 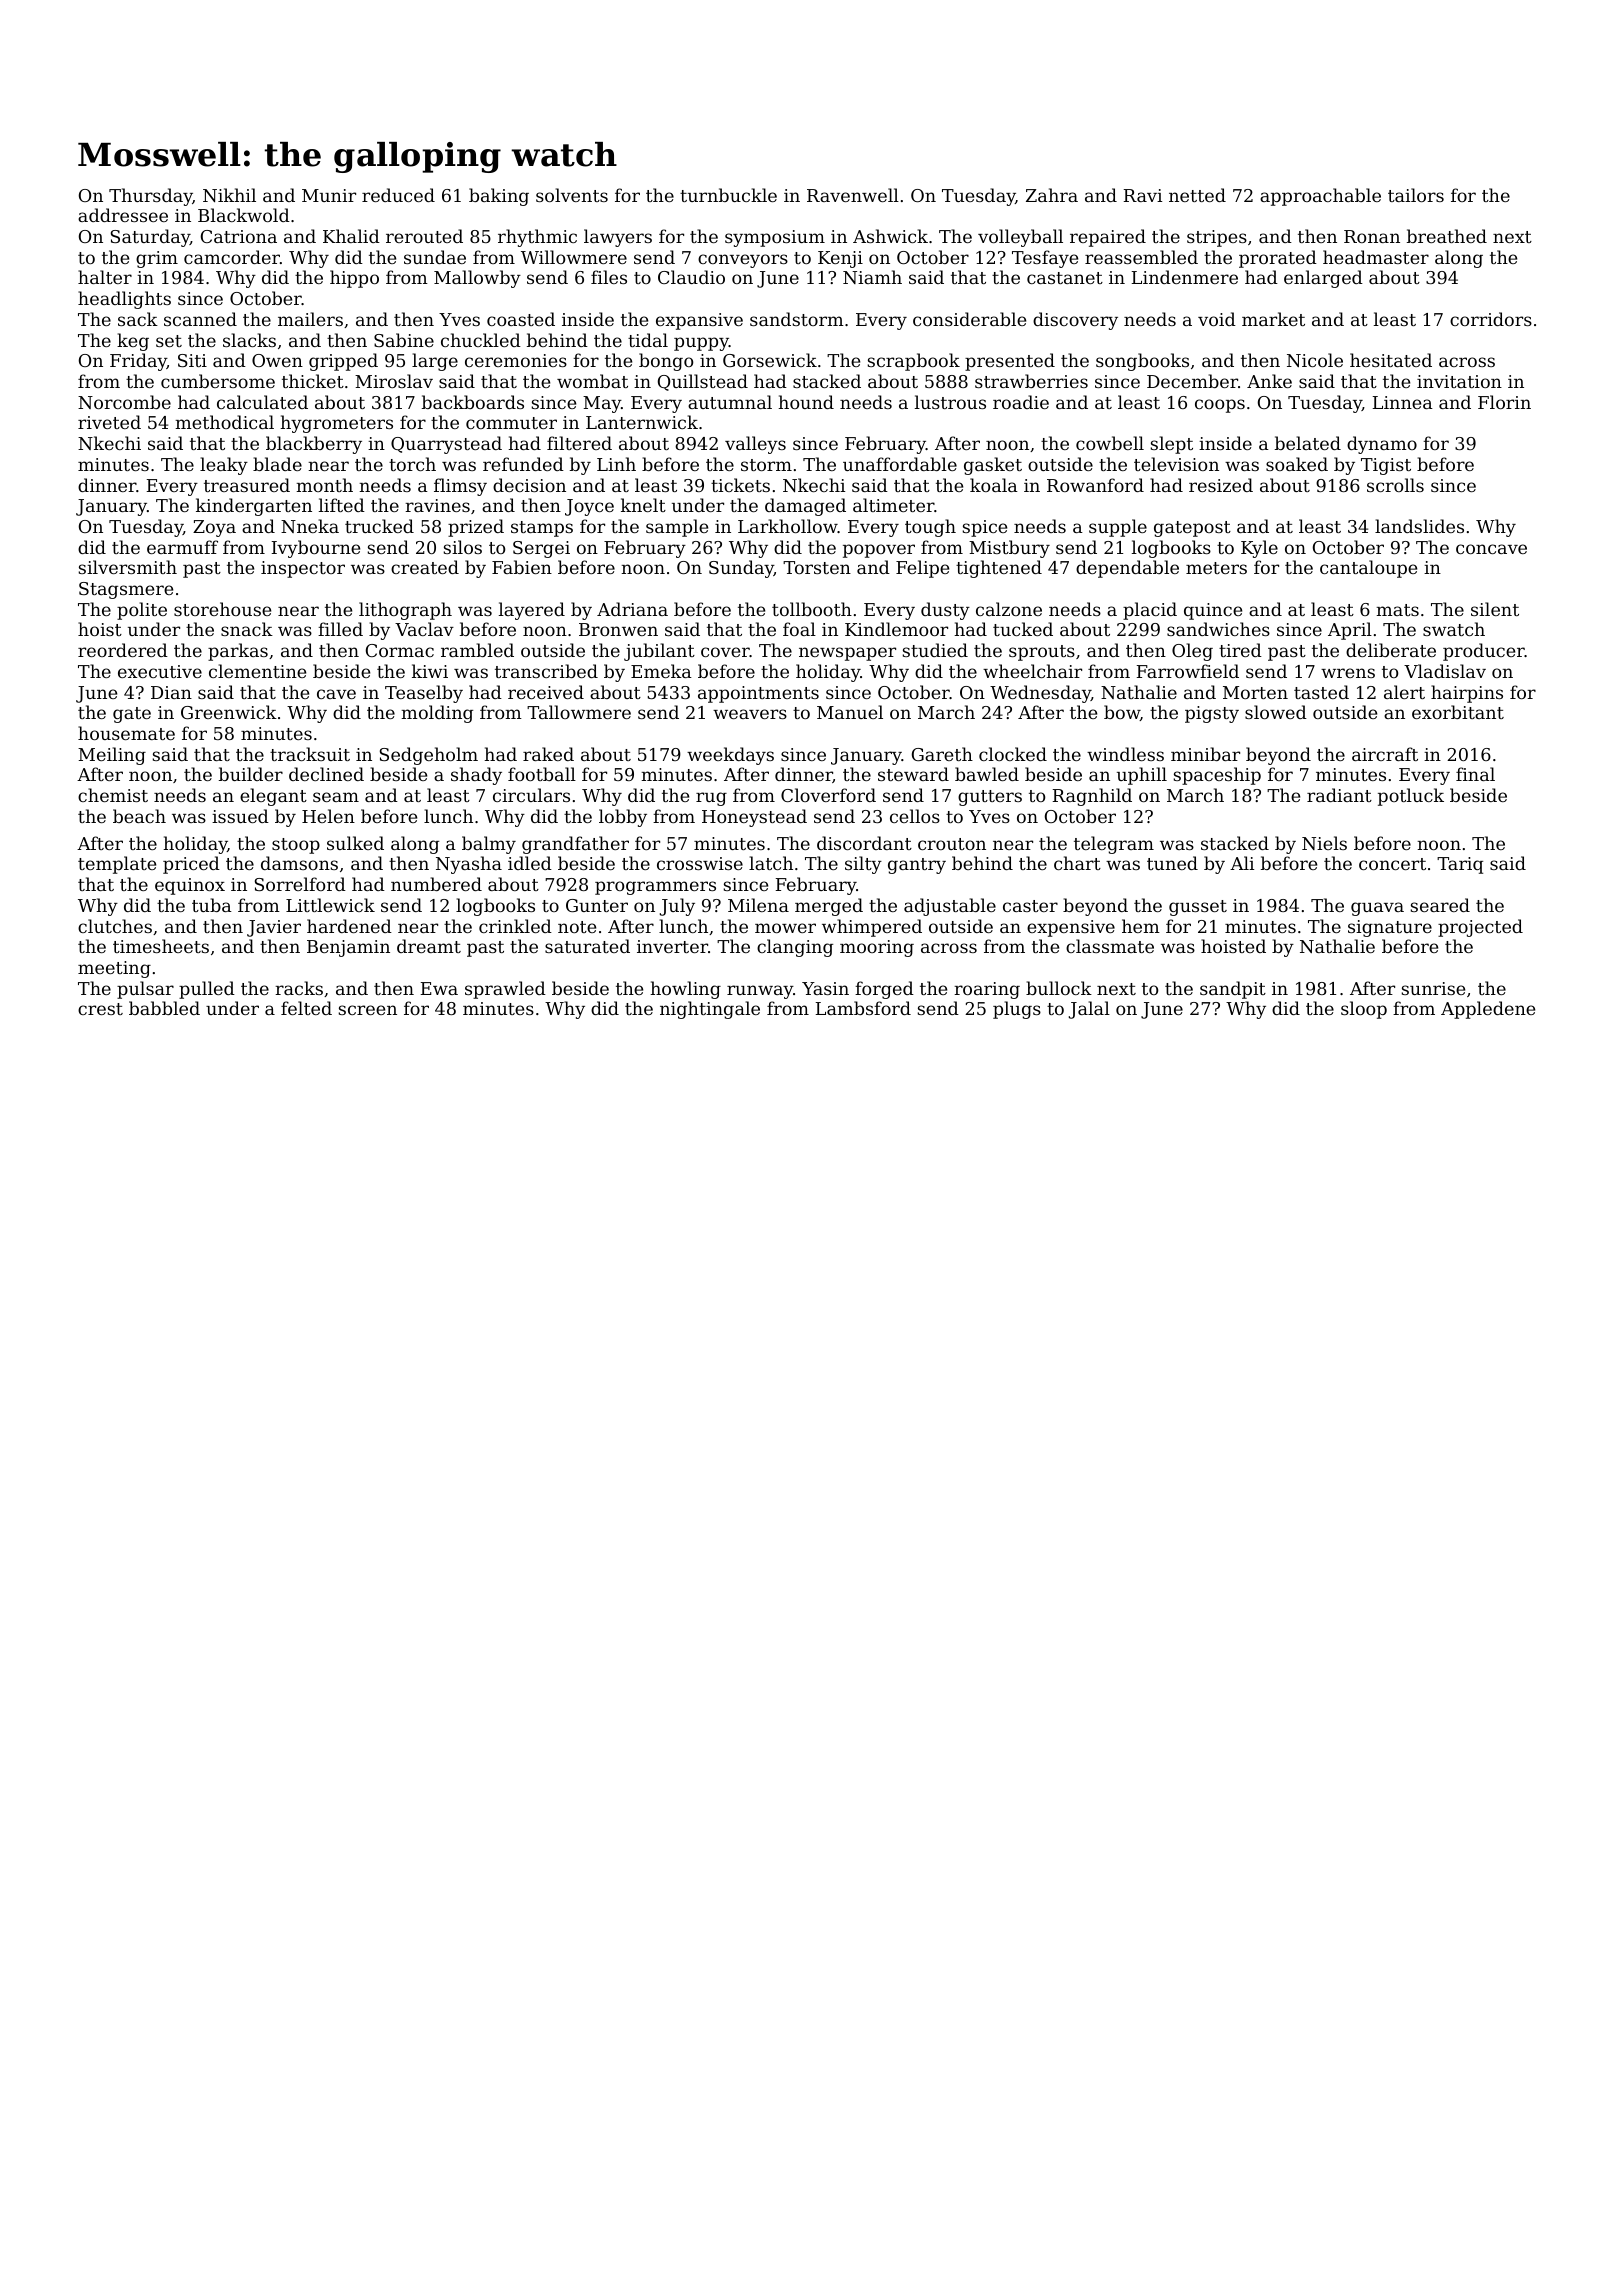 I want to click on soaked, so click(x=1297, y=464).
